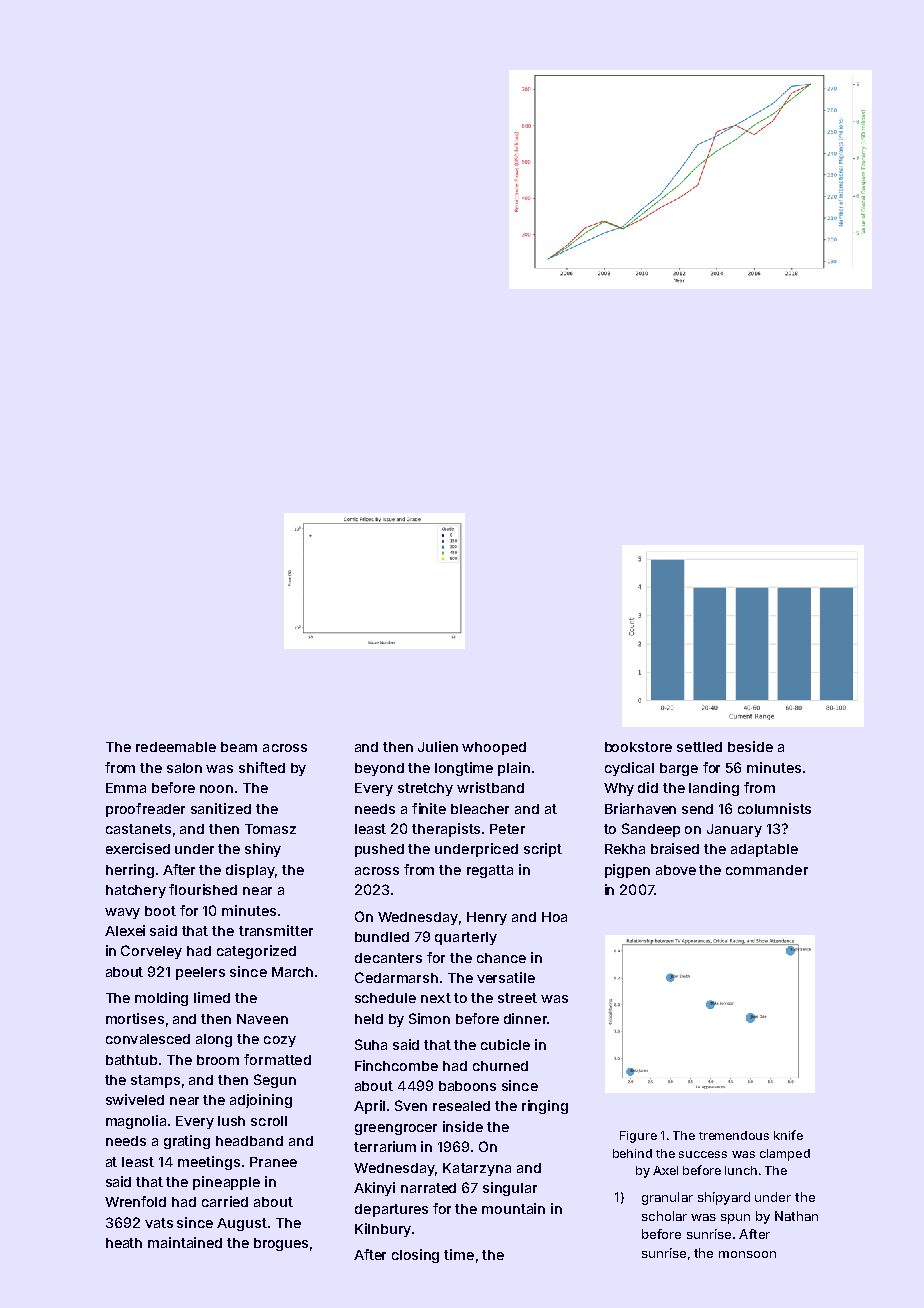  I want to click on headband, so click(249, 1141).
